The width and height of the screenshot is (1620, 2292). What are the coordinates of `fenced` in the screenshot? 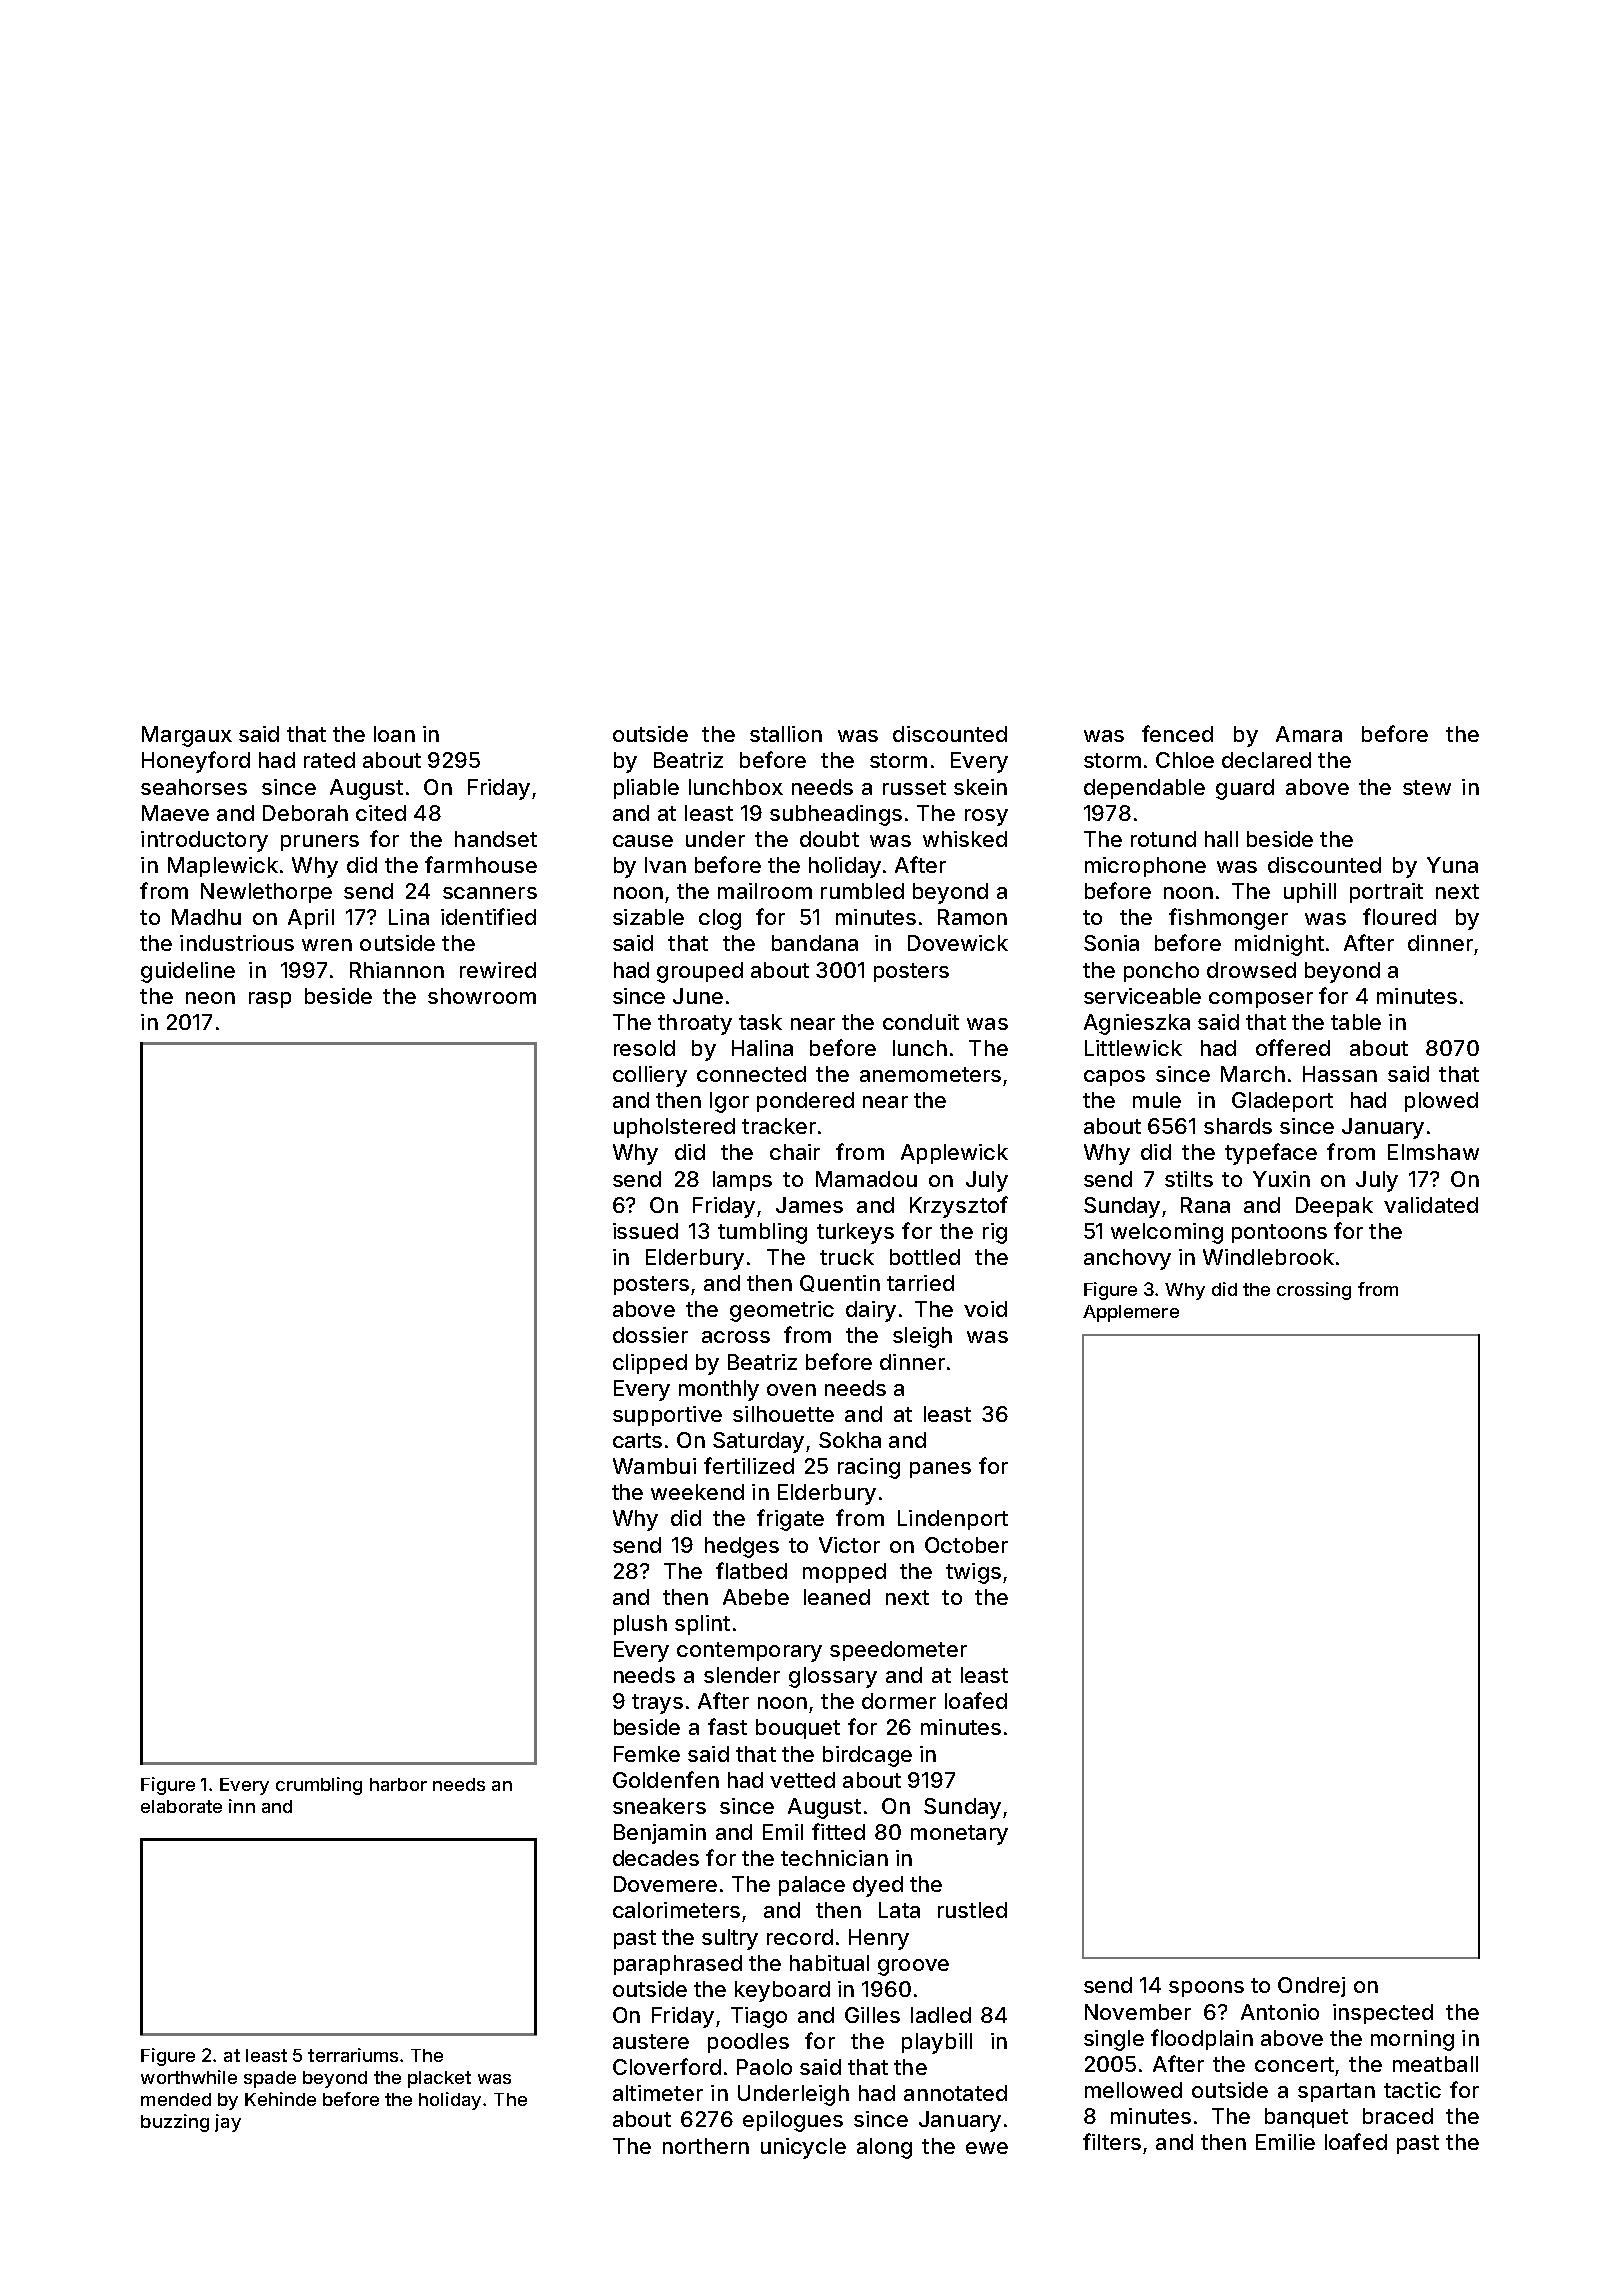 It's located at (1177, 733).
